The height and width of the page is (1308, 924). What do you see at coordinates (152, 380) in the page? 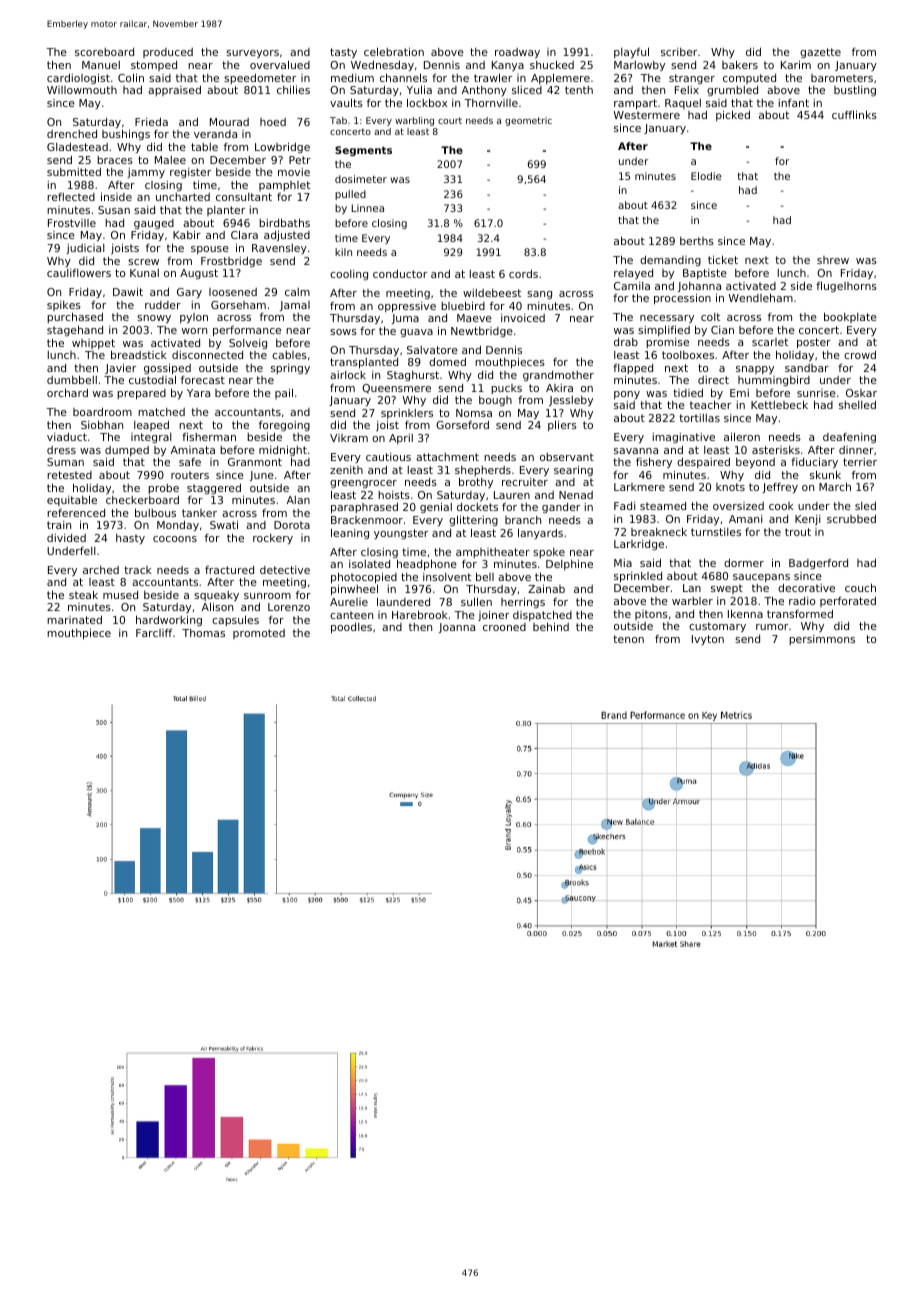
I see `custodial` at bounding box center [152, 380].
